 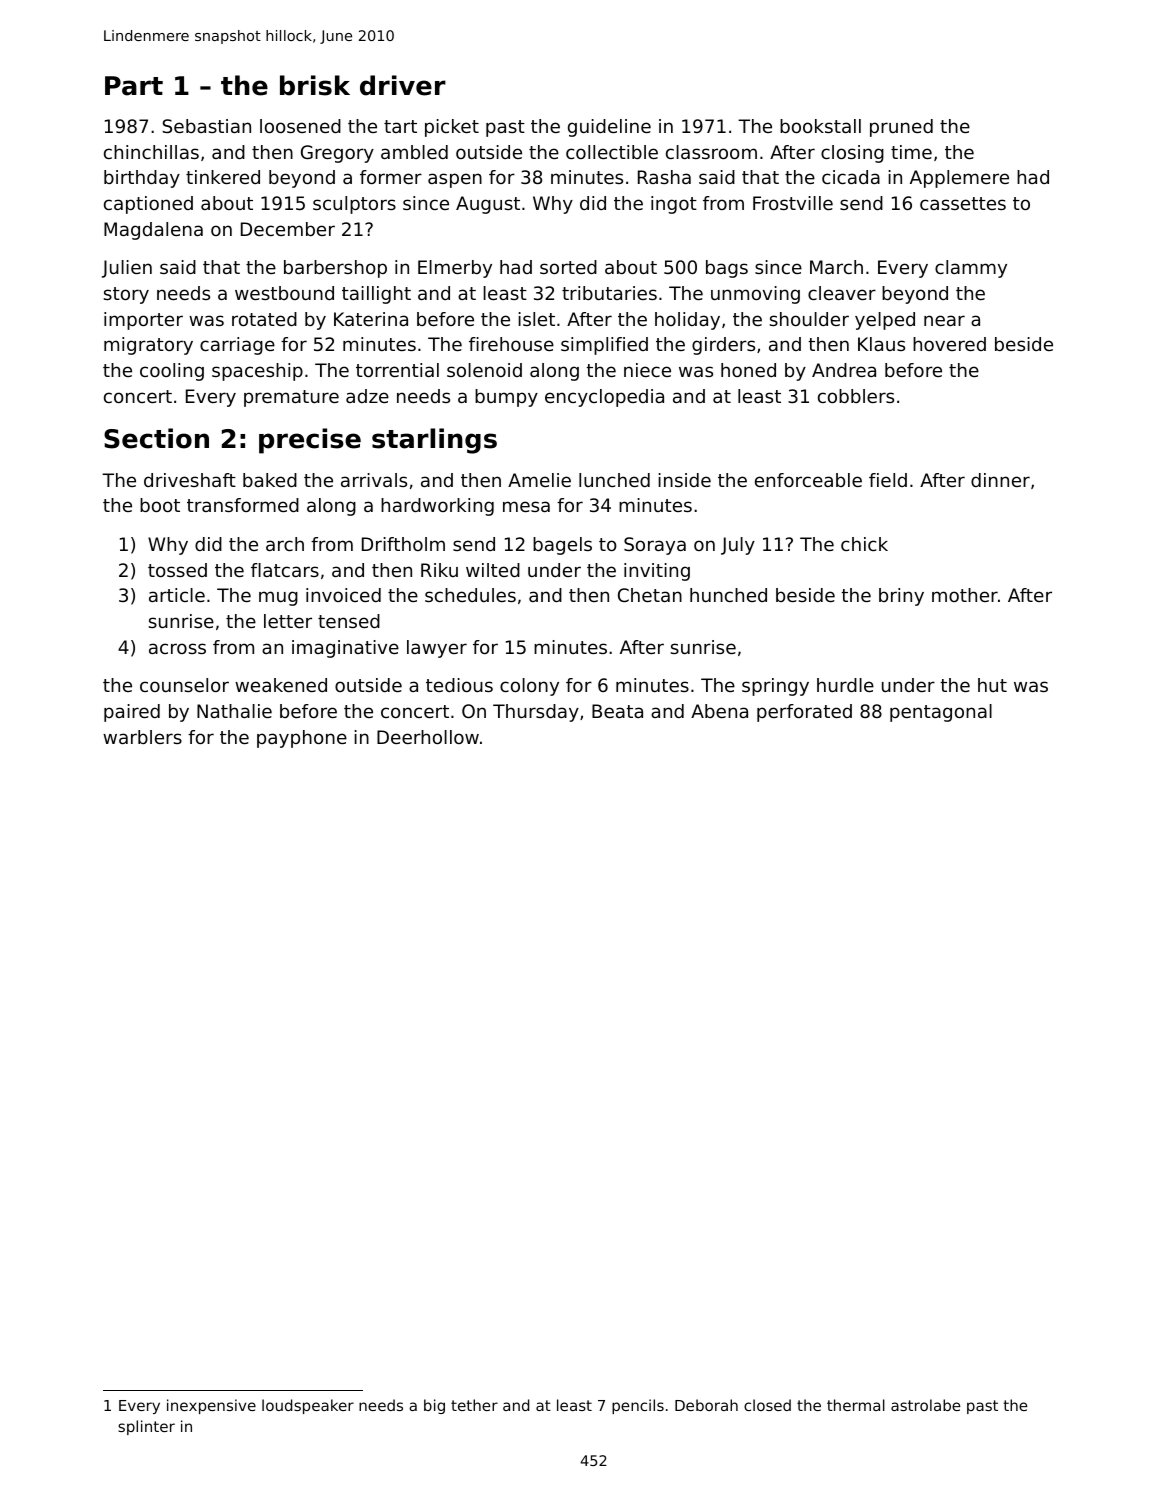 I want to click on pencils, so click(x=638, y=1406).
